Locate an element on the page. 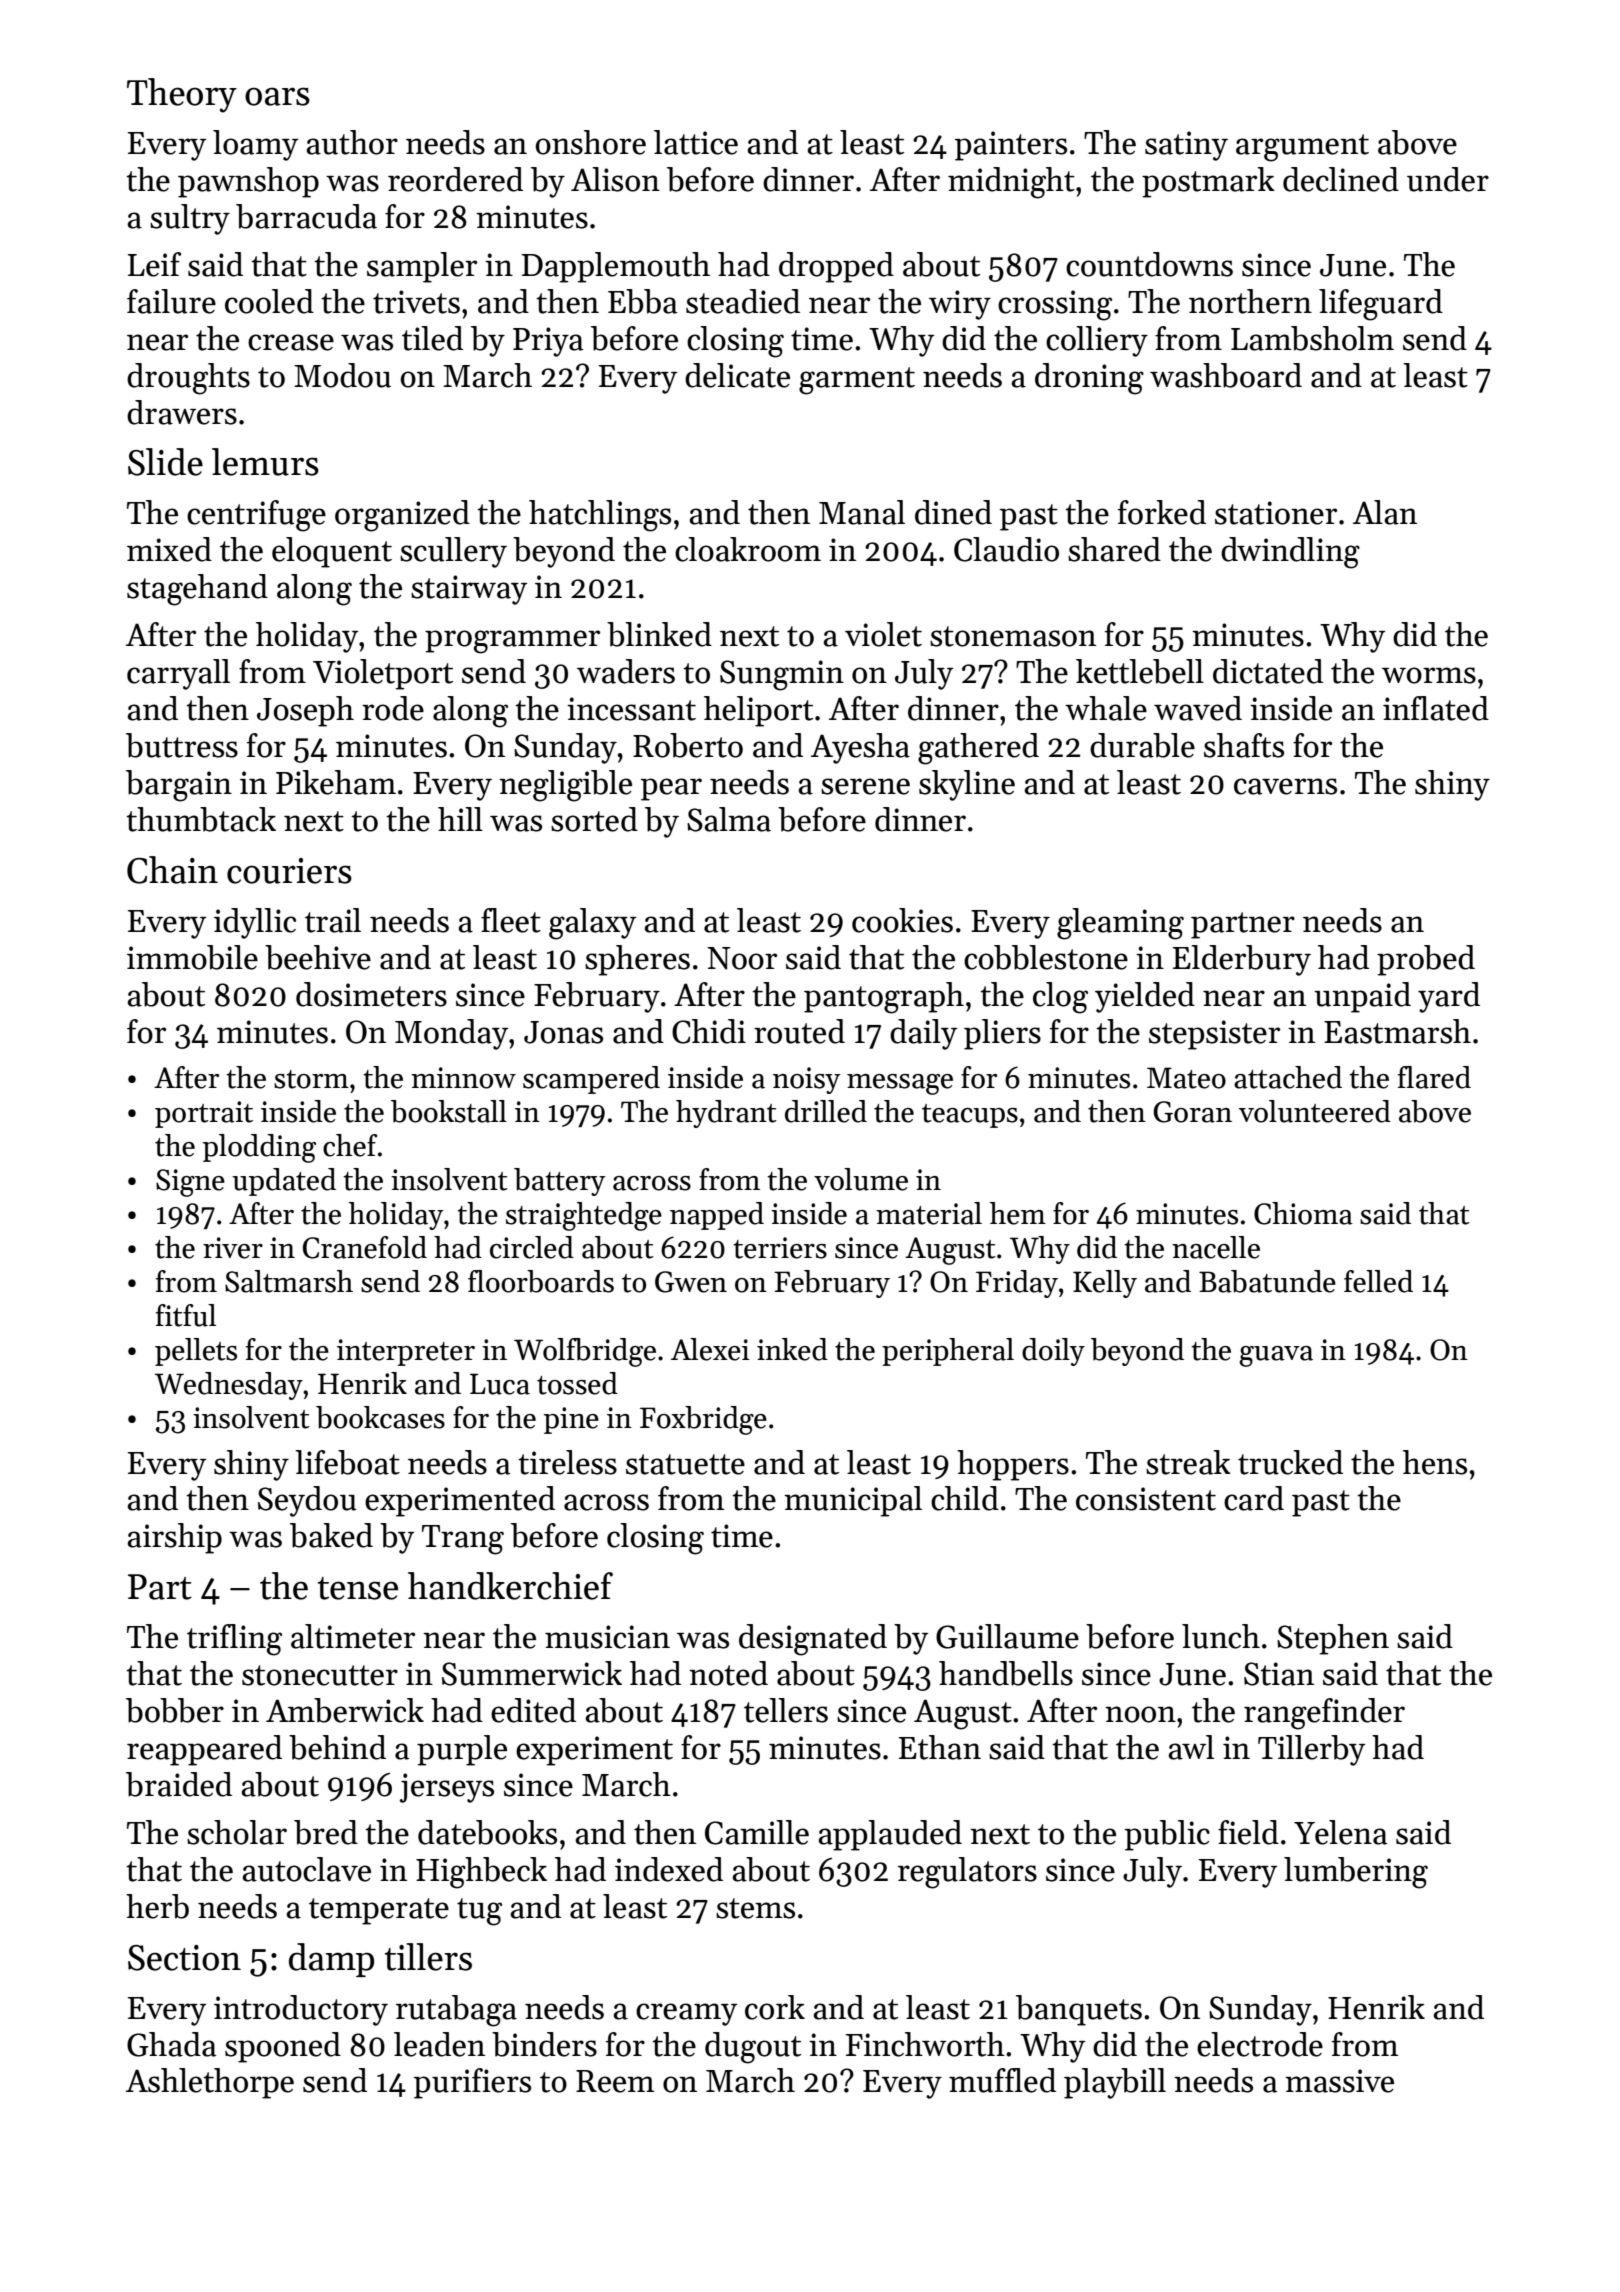  crease is located at coordinates (291, 342).
